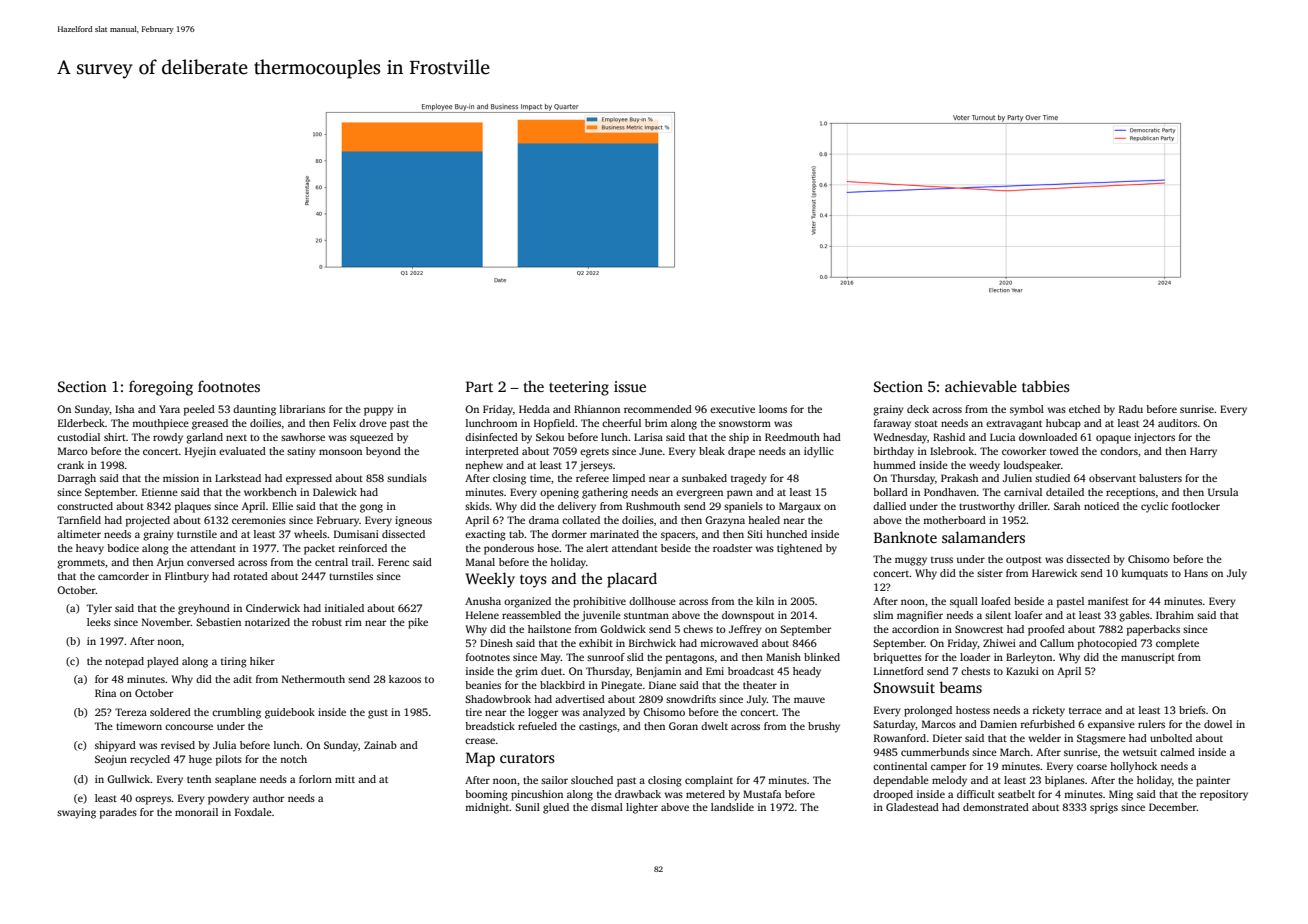  Describe the element at coordinates (413, 521) in the screenshot. I see `igneous` at that location.
